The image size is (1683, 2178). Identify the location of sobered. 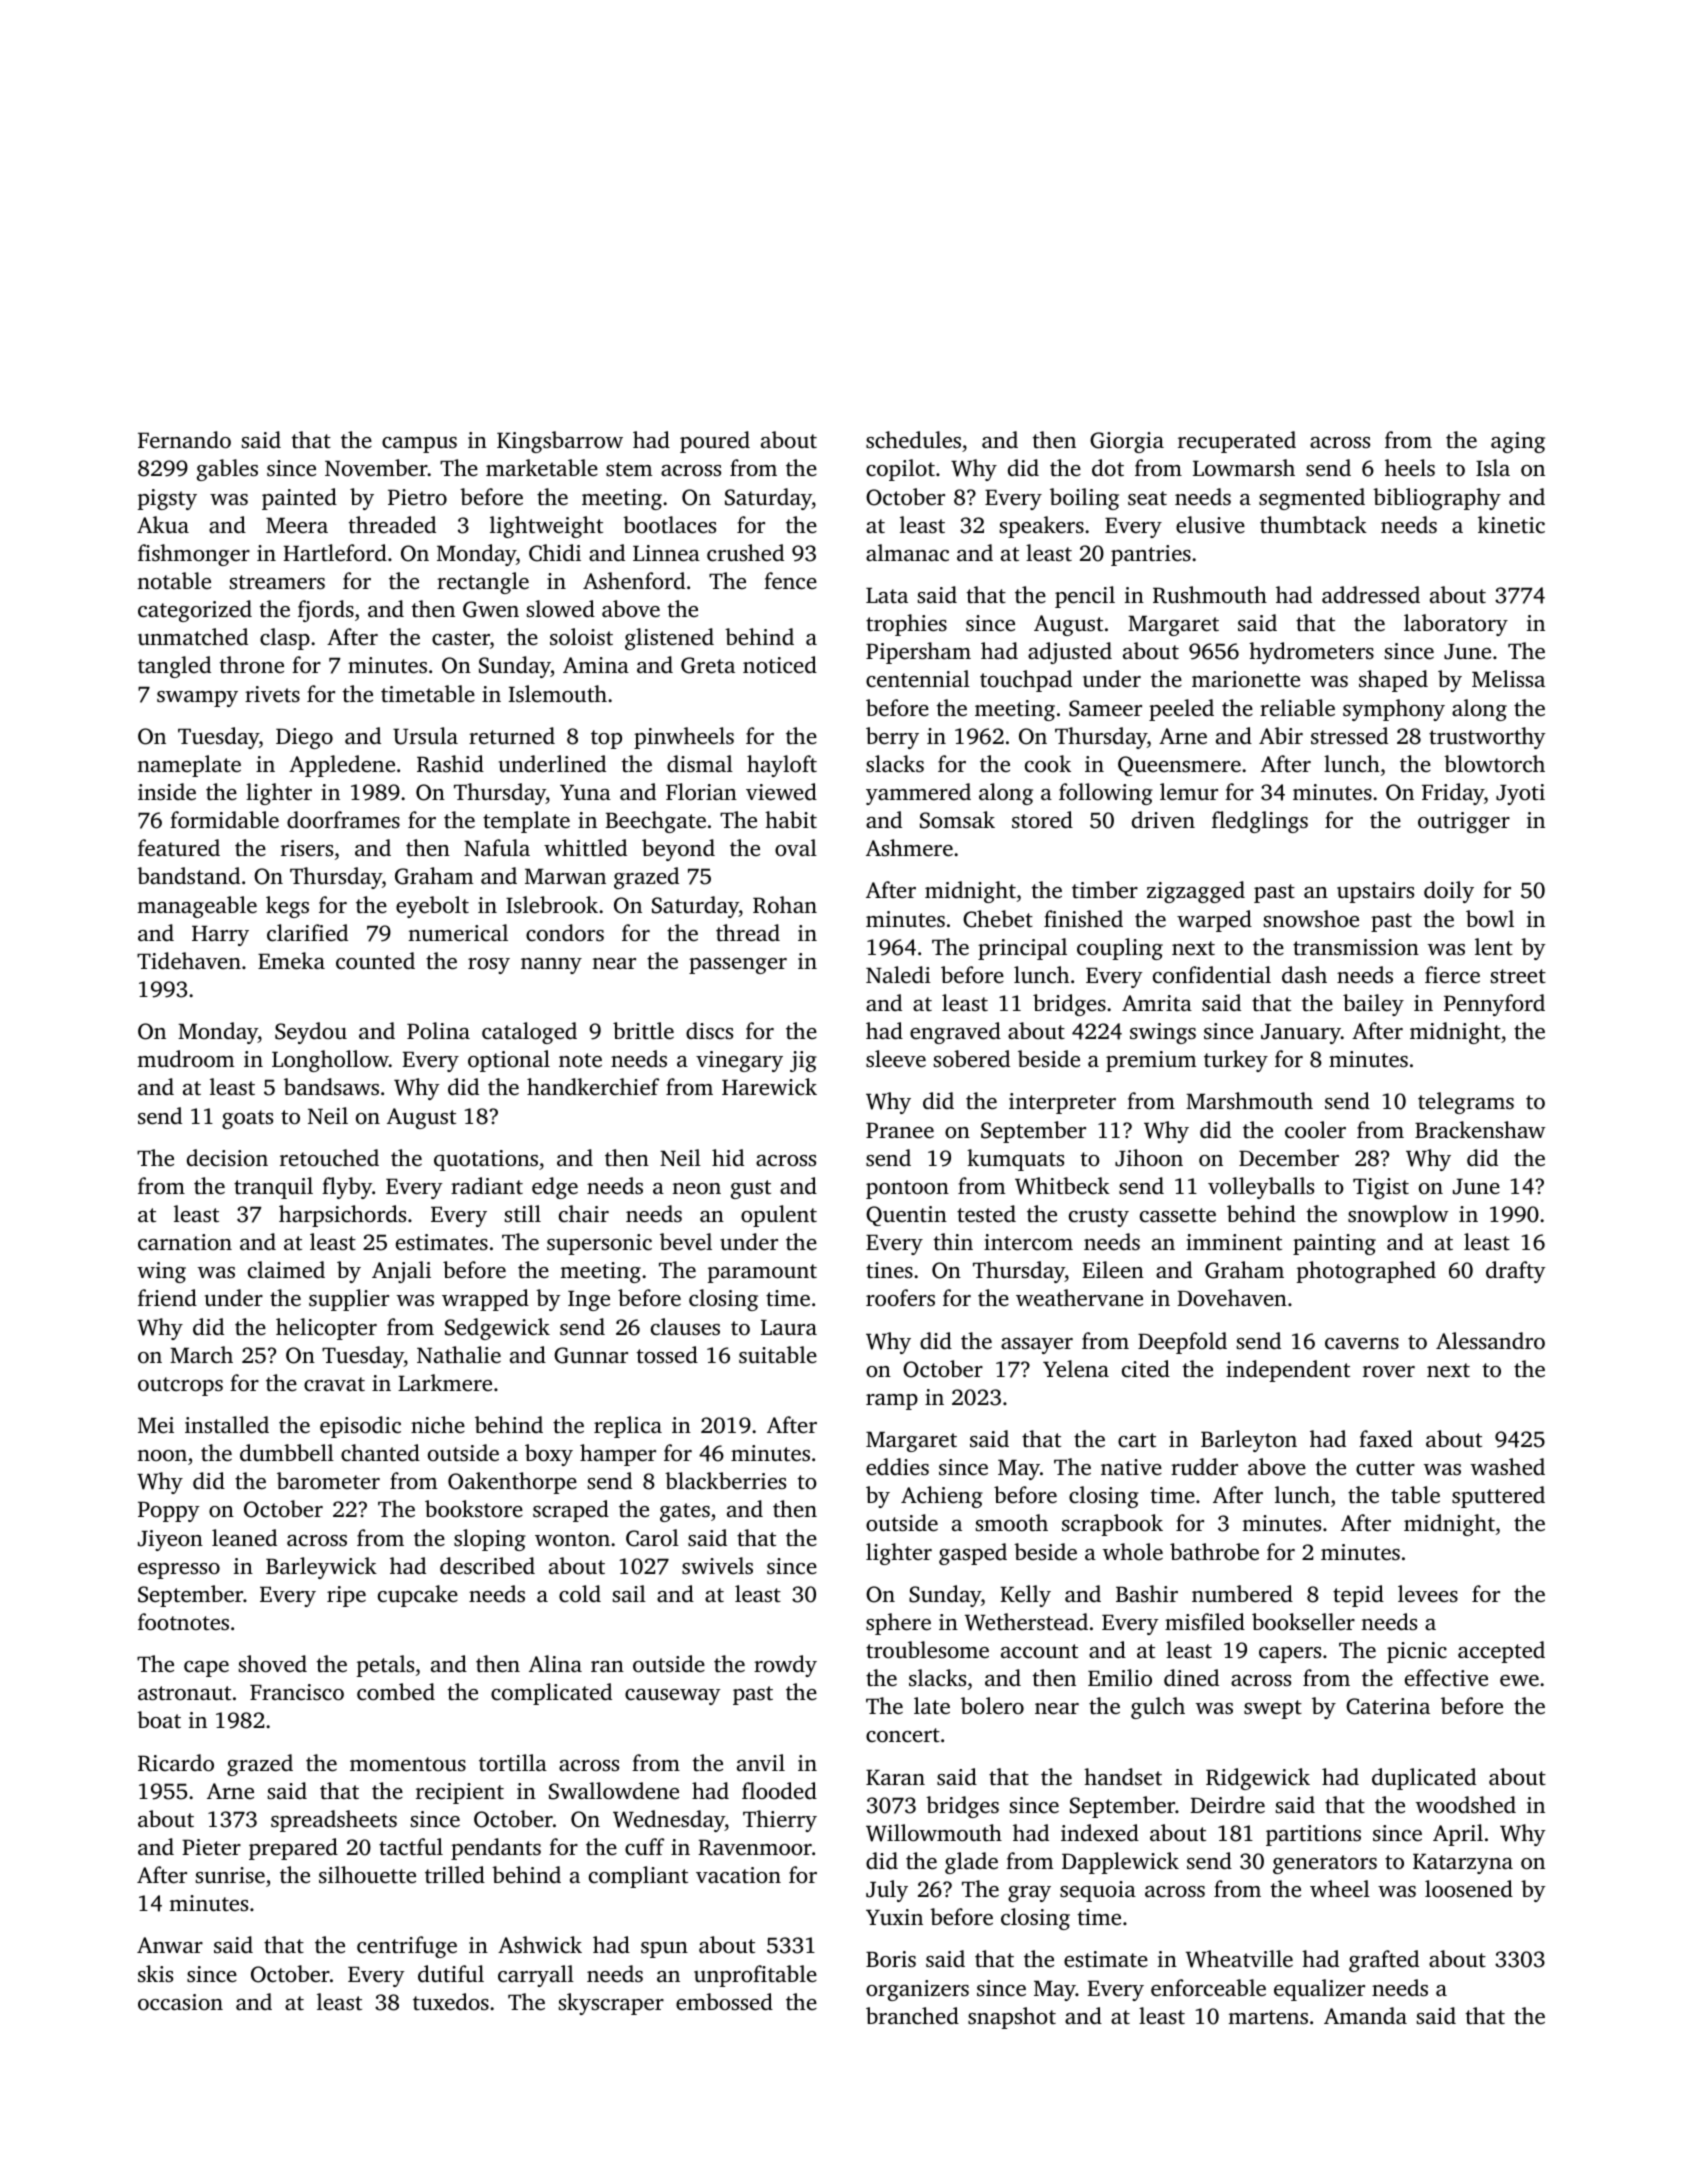
(972, 1058).
